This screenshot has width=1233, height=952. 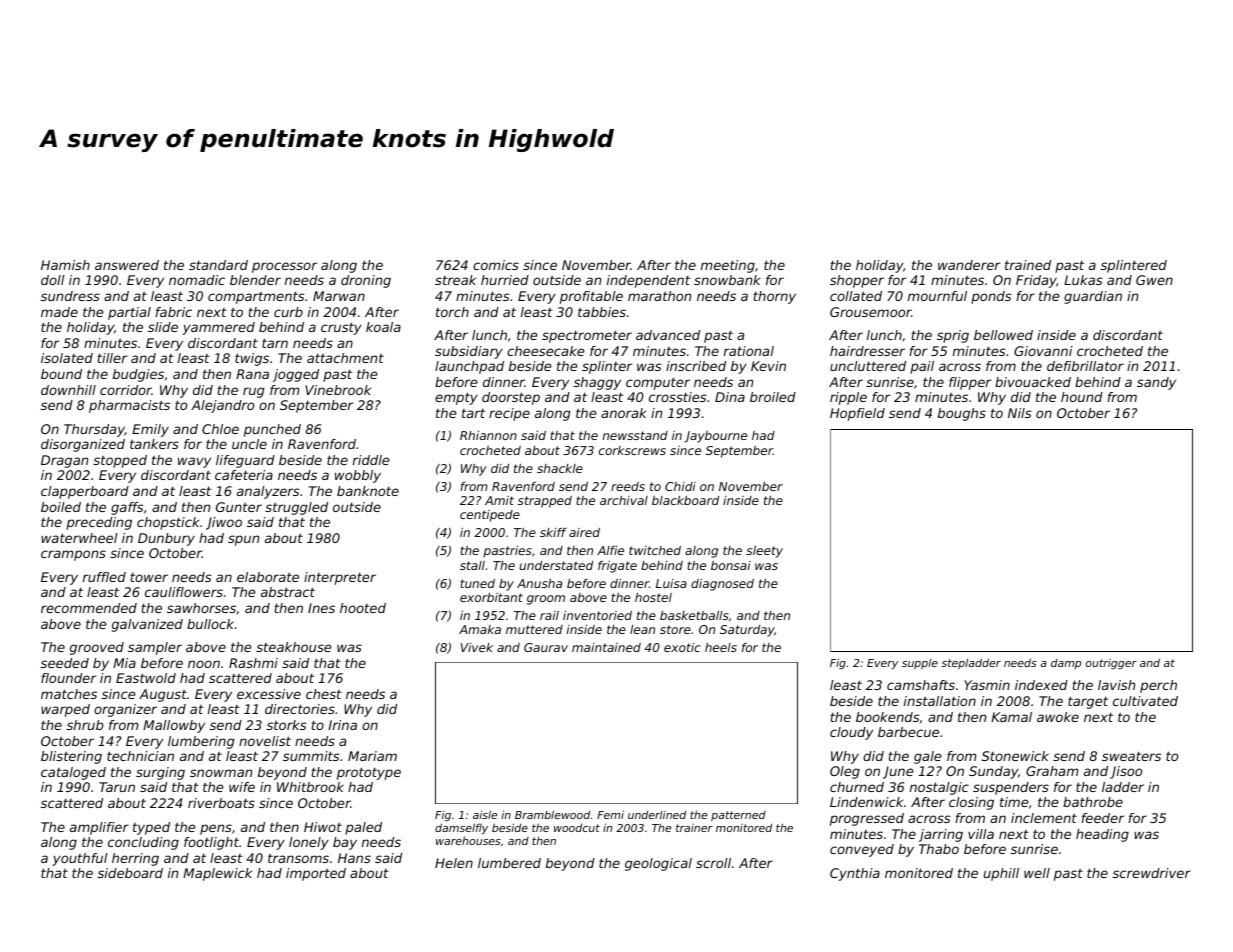 I want to click on Dragan, so click(x=64, y=461).
